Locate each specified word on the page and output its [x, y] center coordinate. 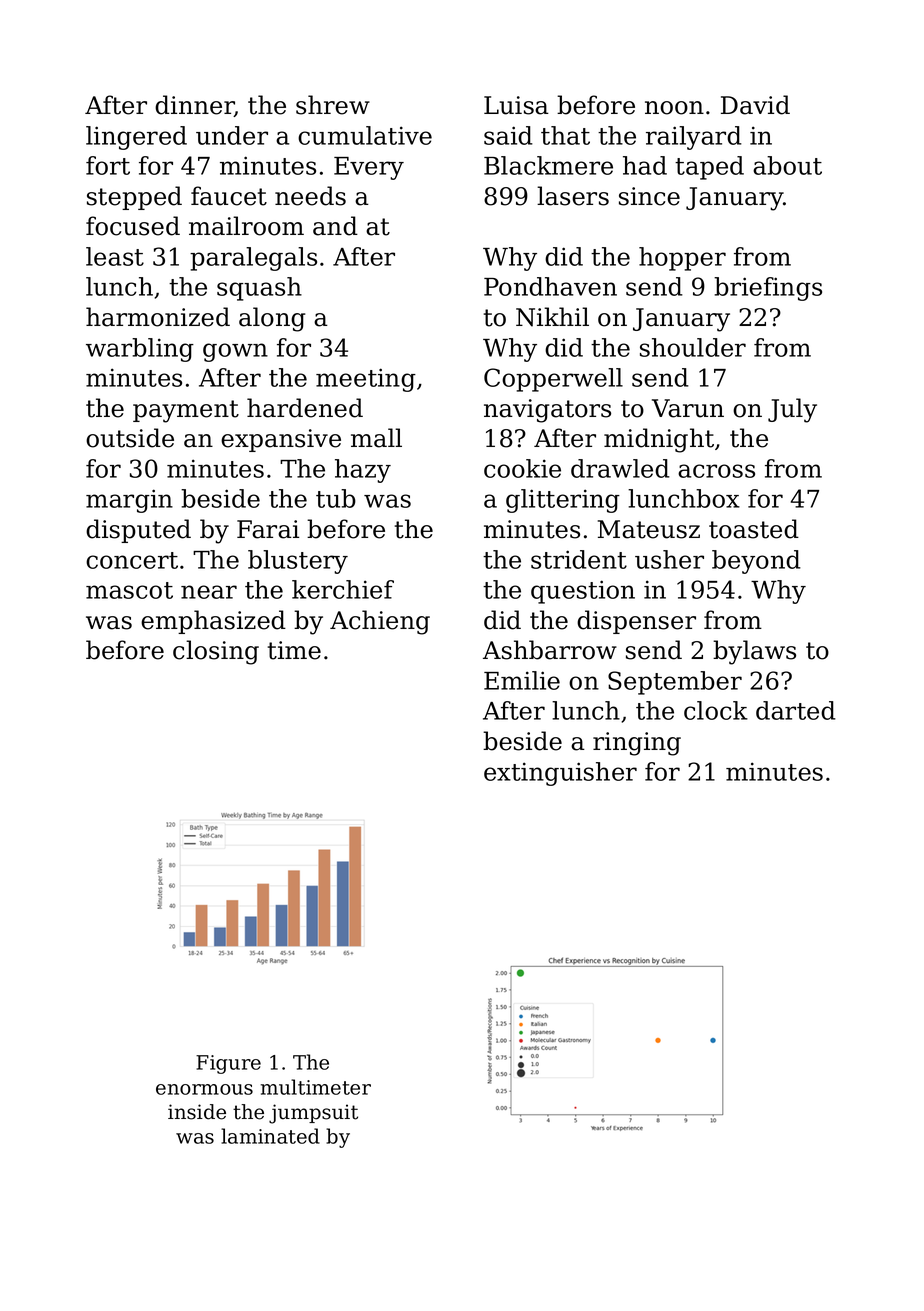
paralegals [253, 259]
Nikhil [552, 317]
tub [336, 498]
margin [129, 501]
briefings [768, 289]
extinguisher [560, 774]
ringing [637, 744]
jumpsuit [313, 1114]
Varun [688, 408]
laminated [270, 1136]
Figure [228, 1064]
